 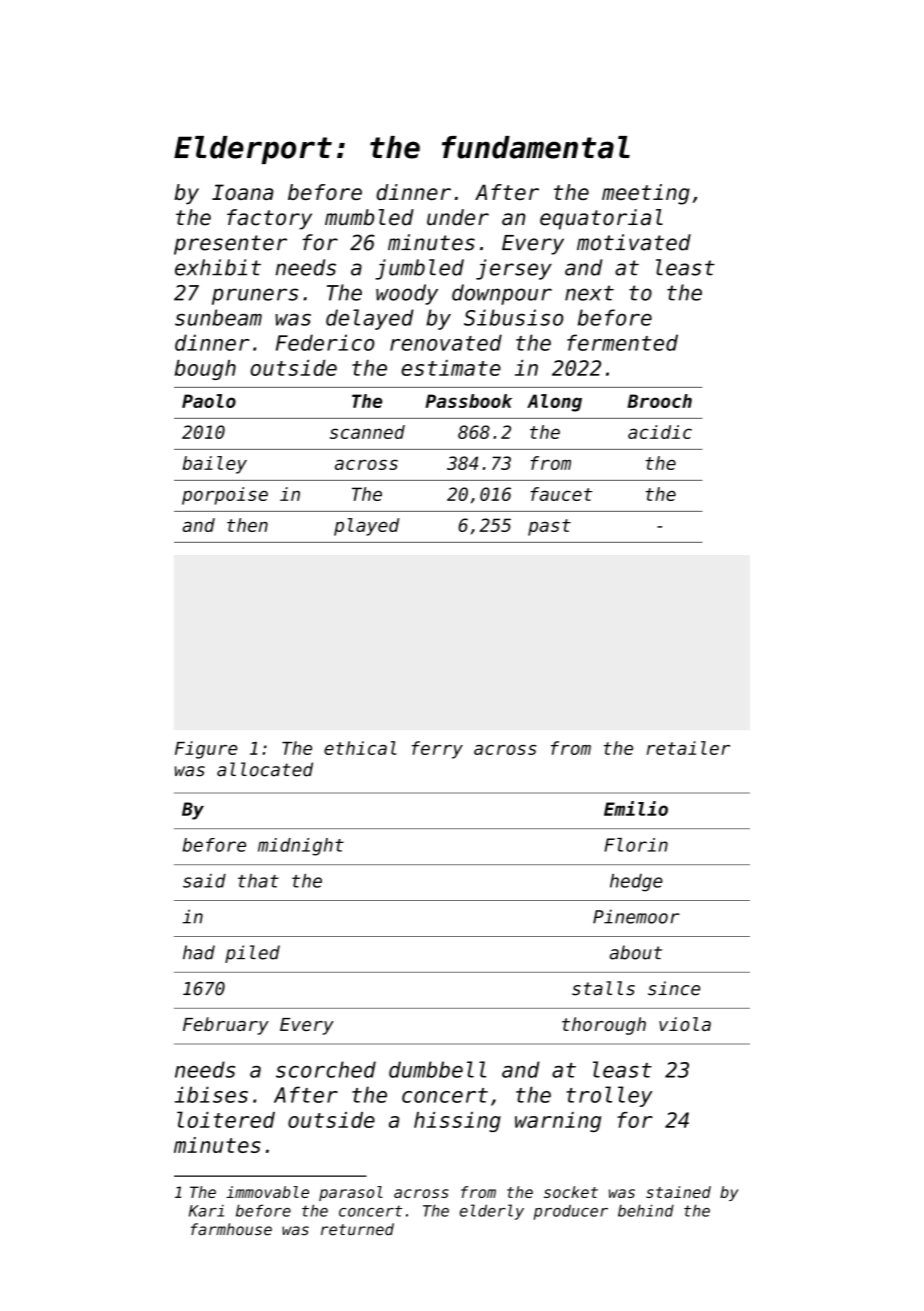 What do you see at coordinates (231, 1229) in the screenshot?
I see `farmhouse` at bounding box center [231, 1229].
